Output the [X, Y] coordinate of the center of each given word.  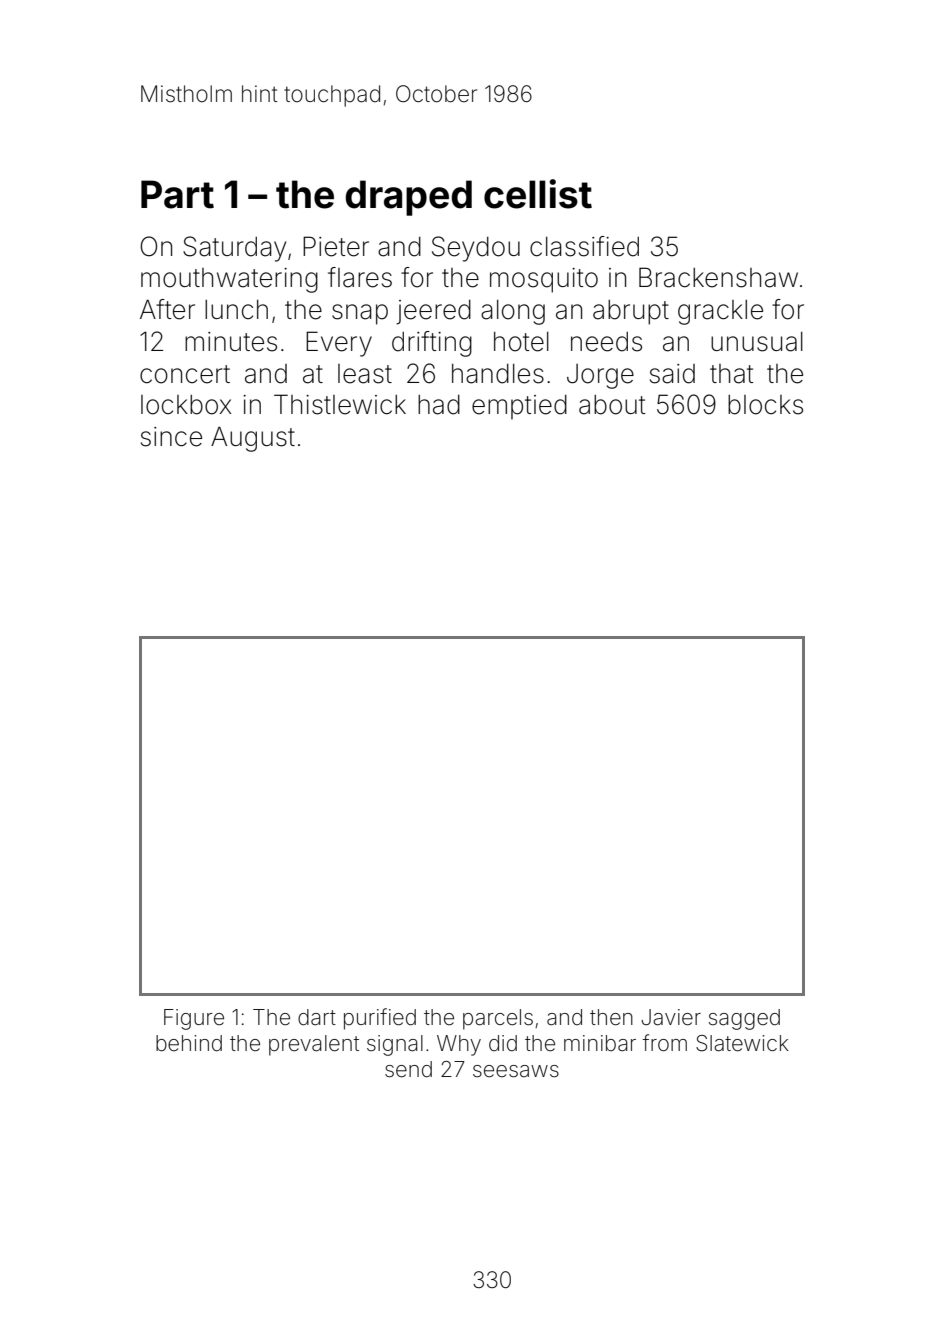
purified [380, 1019]
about [612, 405]
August [253, 439]
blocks [765, 405]
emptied [519, 407]
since [171, 437]
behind [189, 1043]
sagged [744, 1019]
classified [584, 246]
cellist [538, 194]
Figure [194, 1019]
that [731, 374]
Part [177, 194]
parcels [498, 1019]
